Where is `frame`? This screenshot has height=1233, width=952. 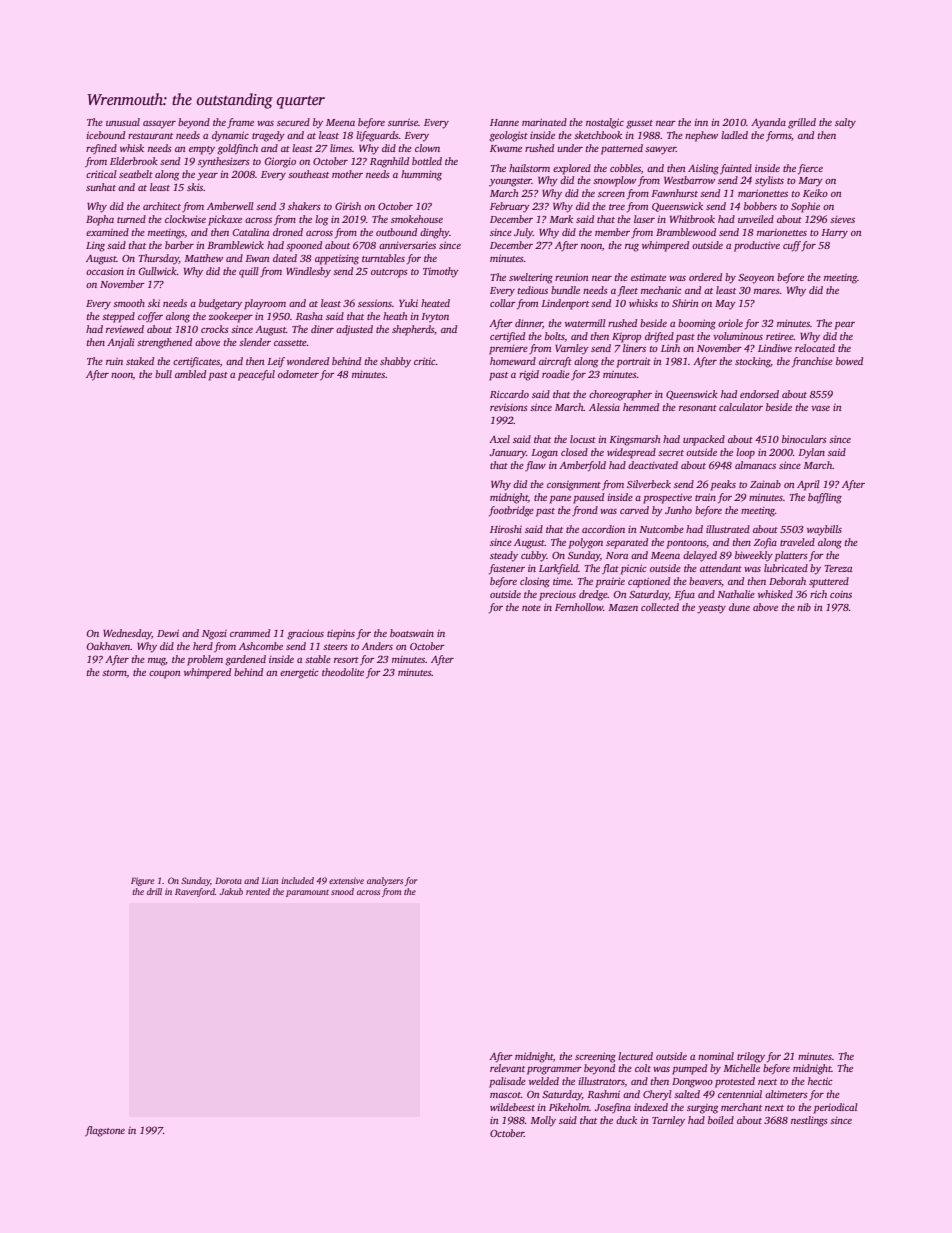 frame is located at coordinates (240, 123).
